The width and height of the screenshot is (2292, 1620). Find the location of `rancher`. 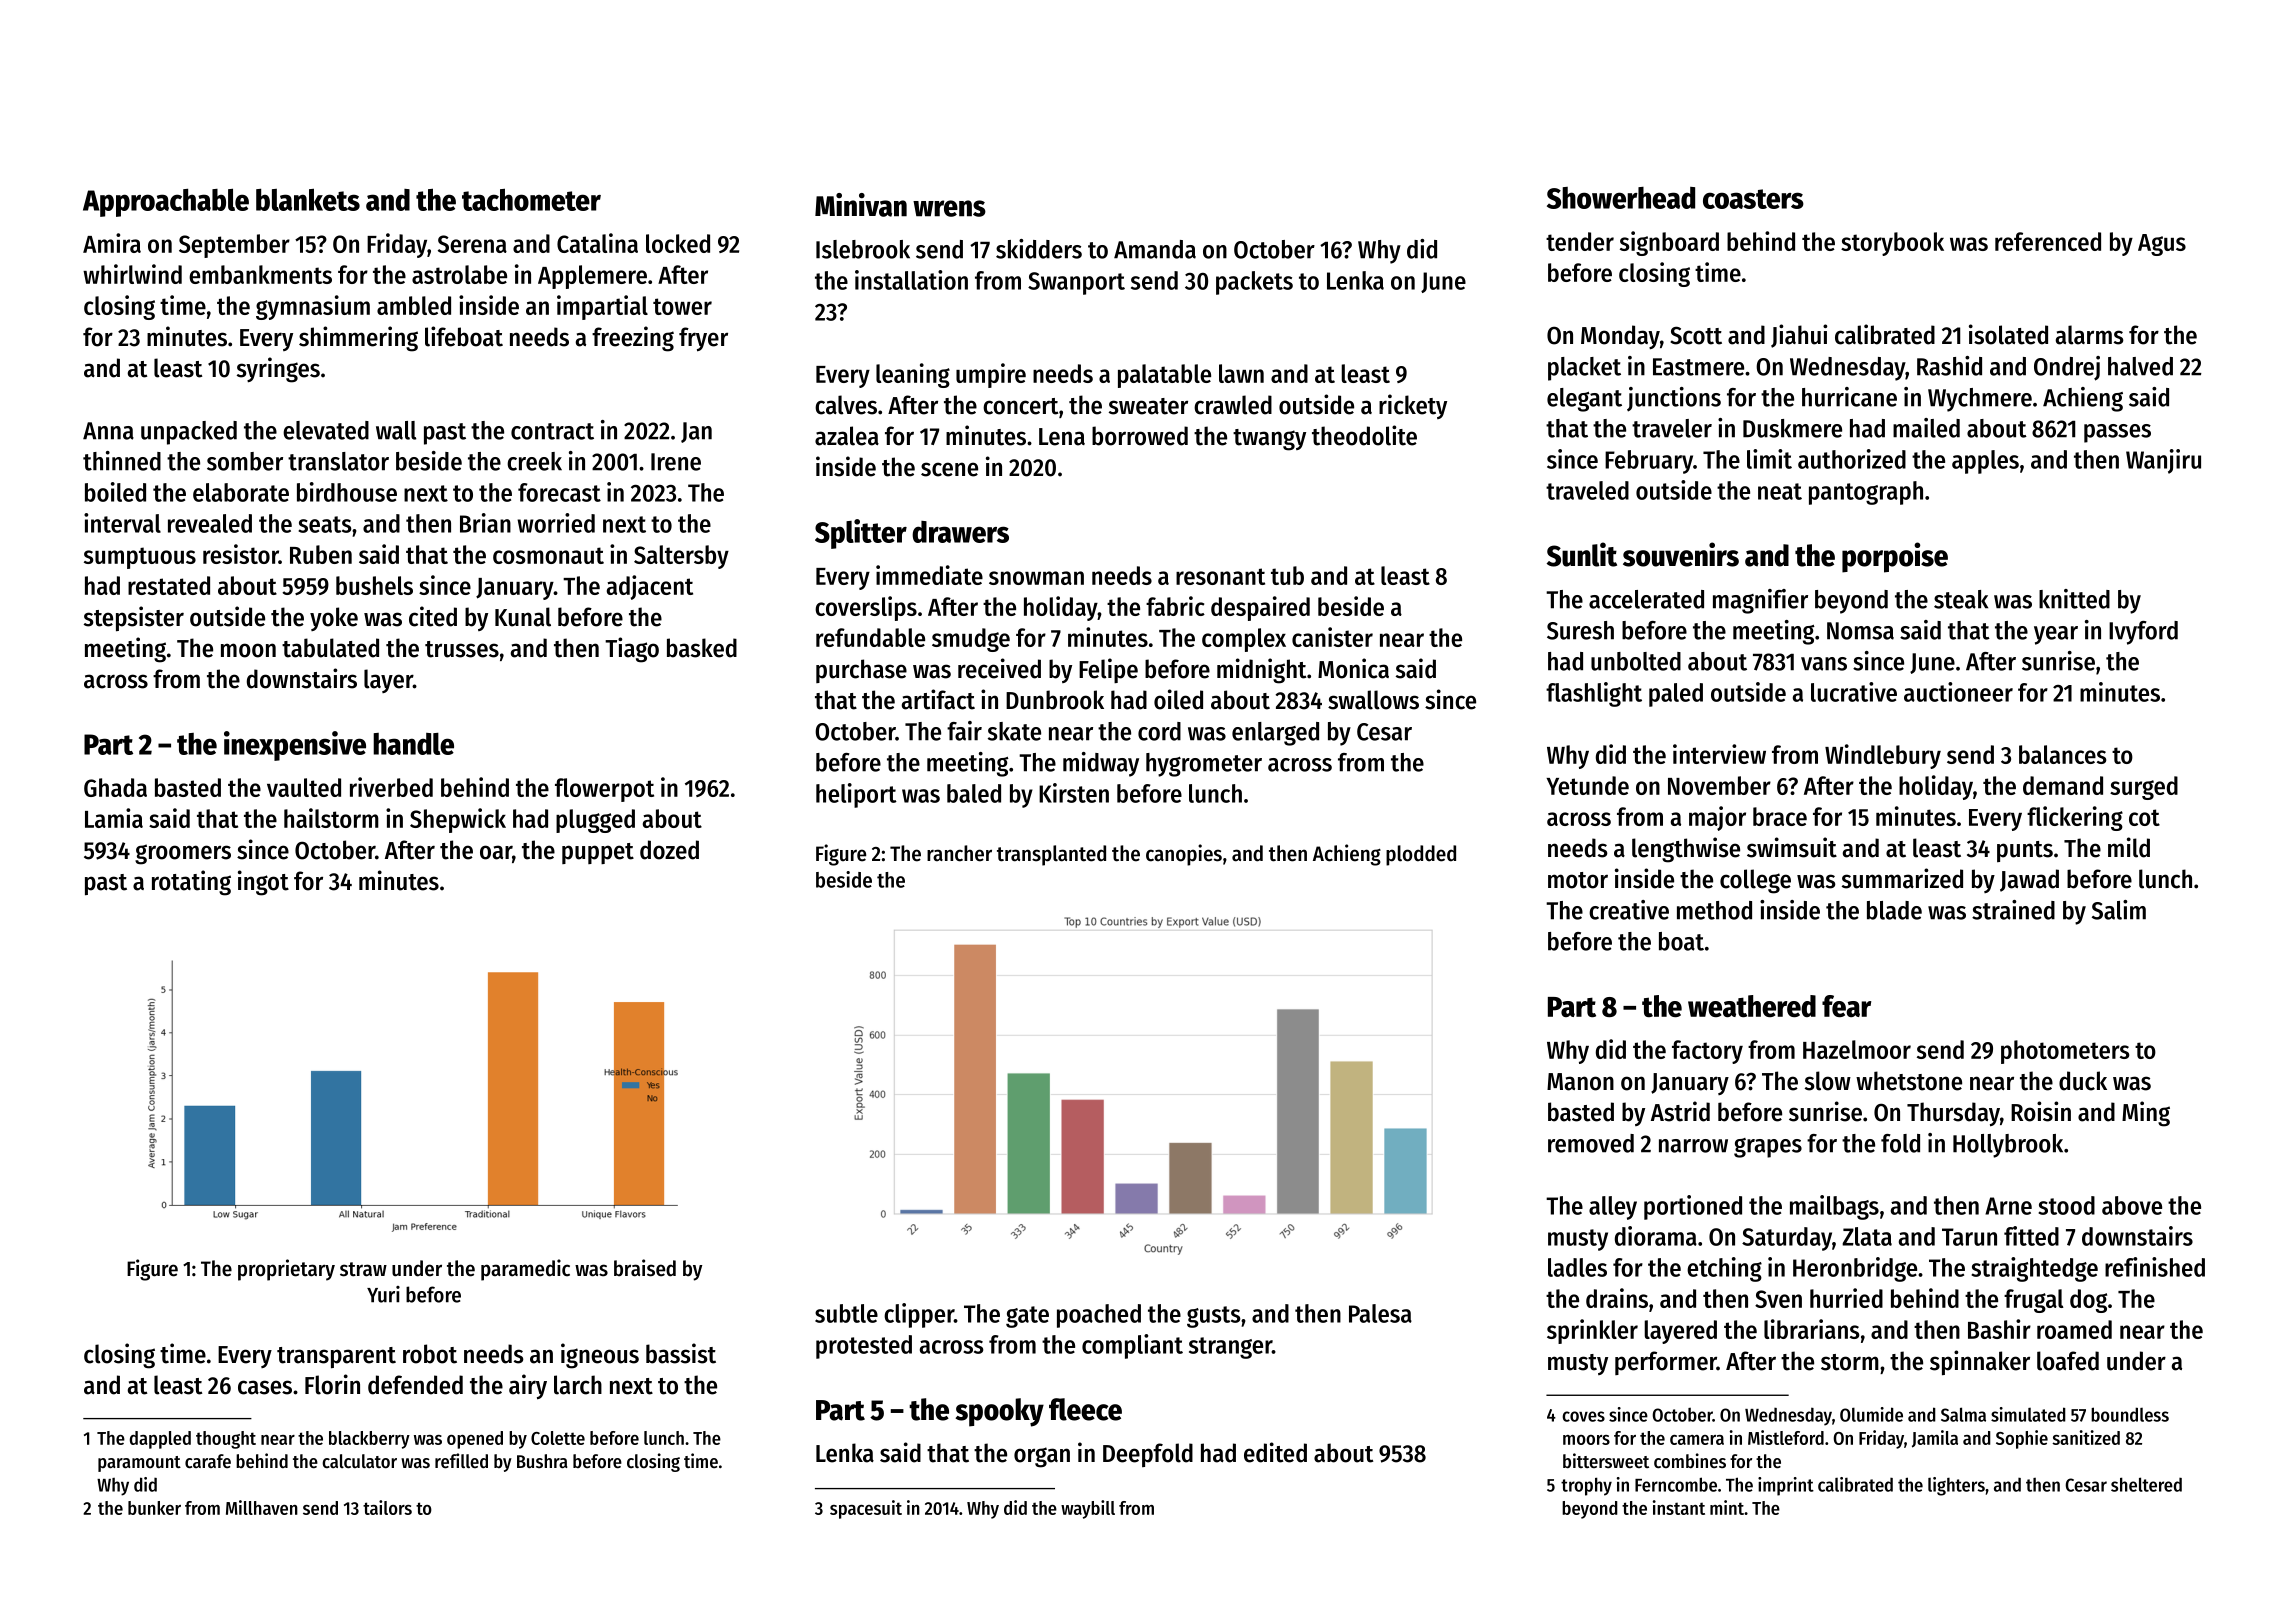

rancher is located at coordinates (959, 853).
